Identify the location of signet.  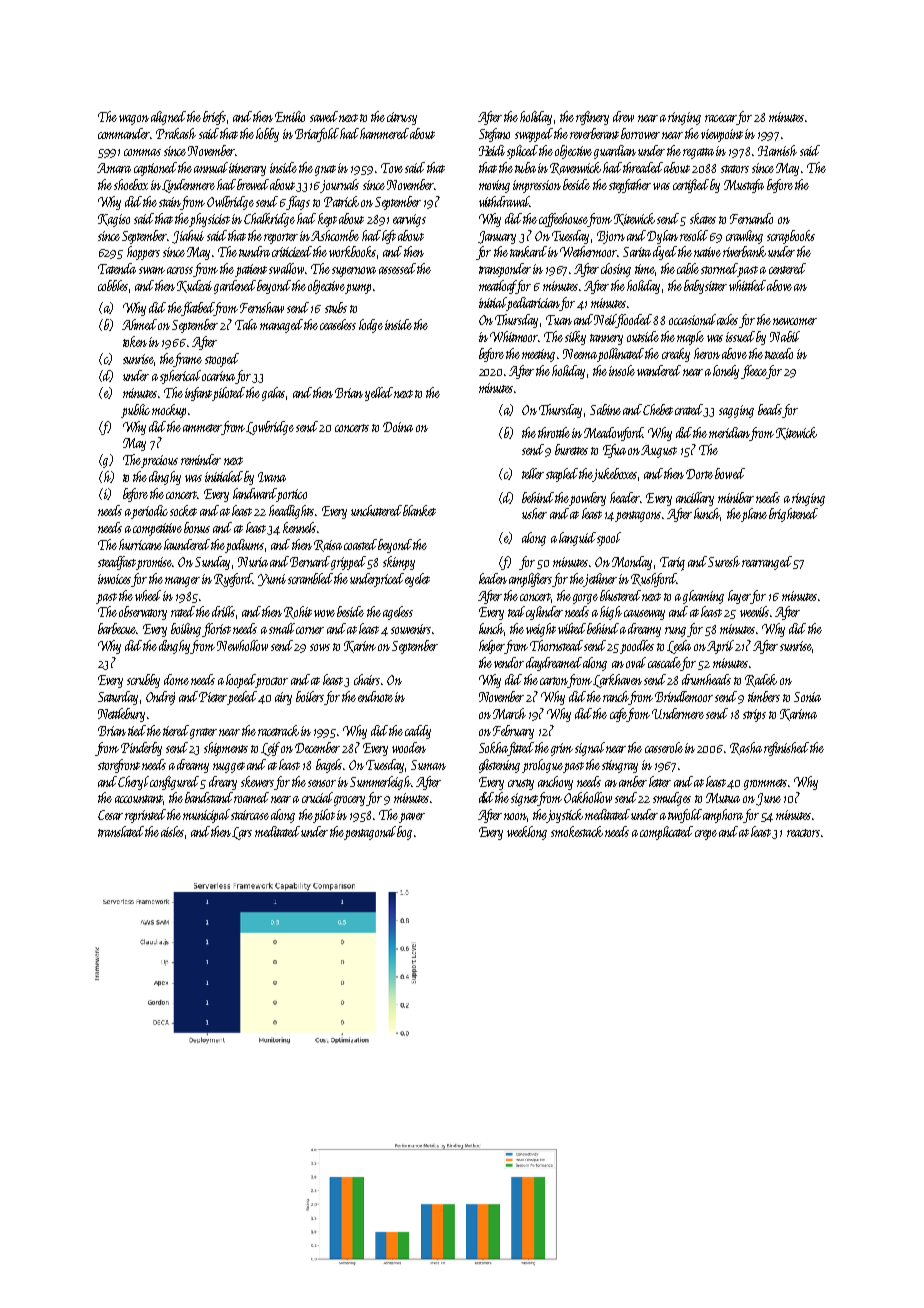
(525, 799).
